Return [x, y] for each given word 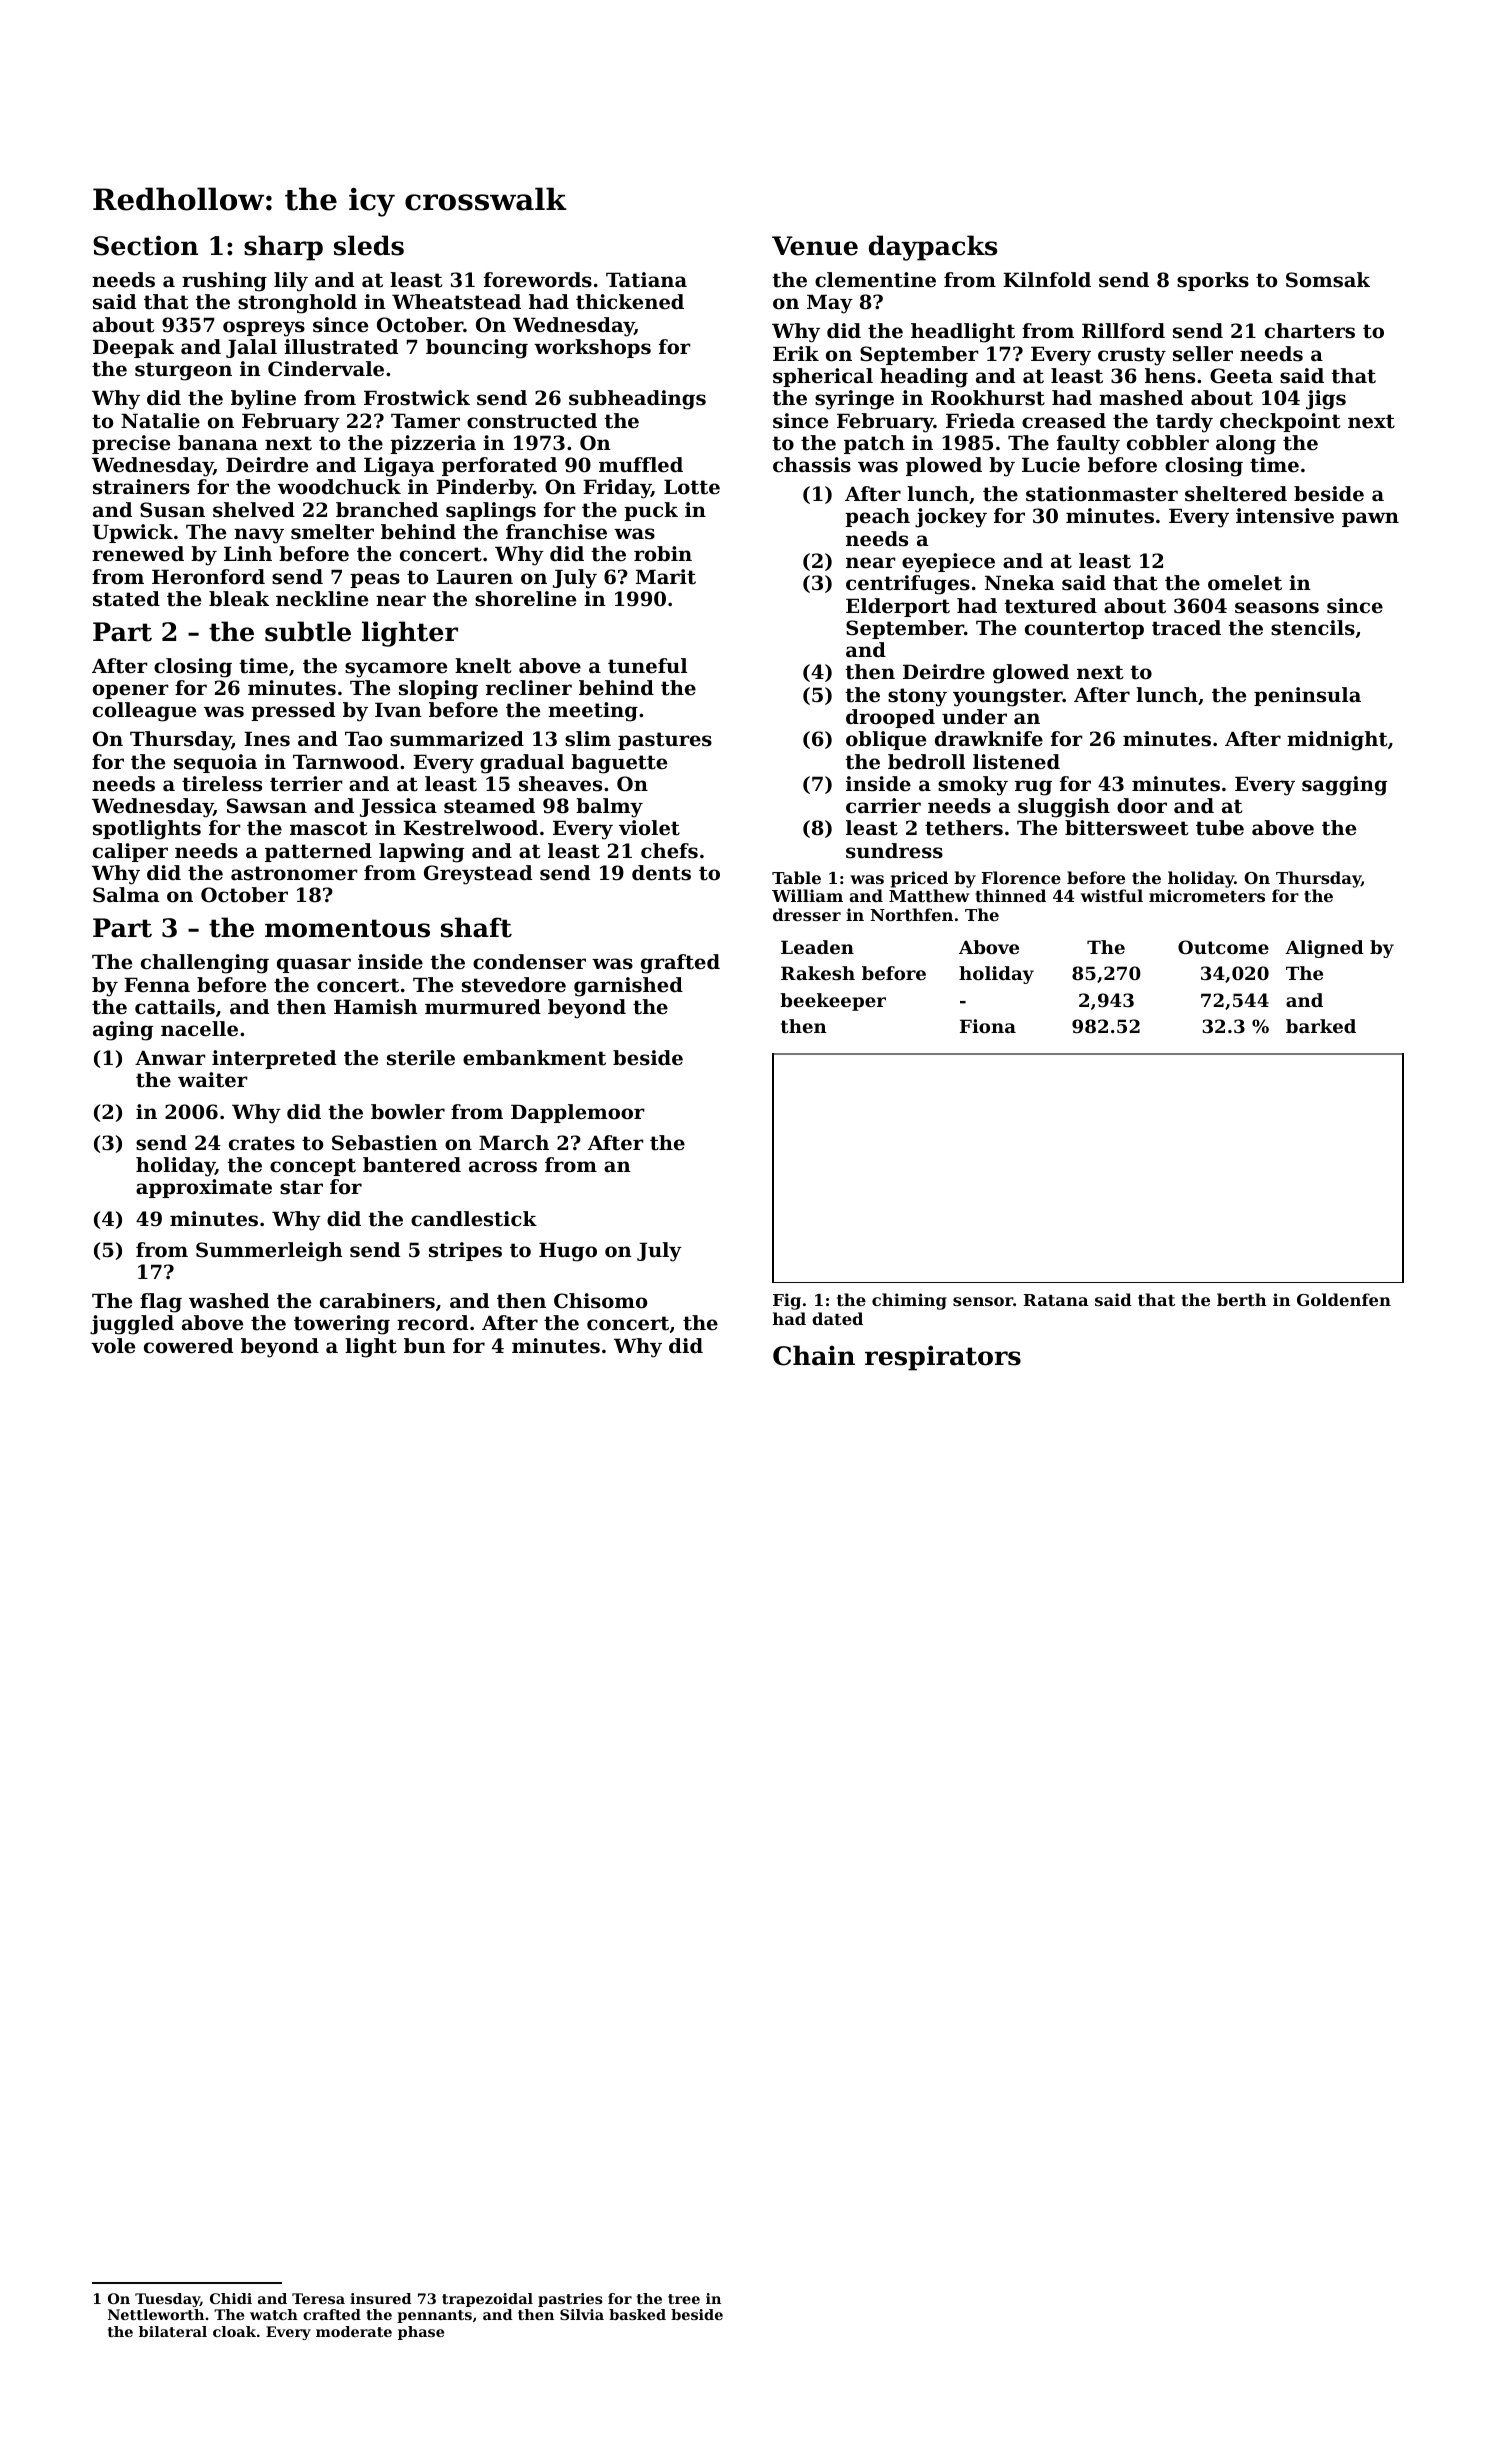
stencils [1313, 628]
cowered [188, 1346]
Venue [815, 246]
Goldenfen [1344, 1299]
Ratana [1056, 1300]
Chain [814, 1355]
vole [113, 1346]
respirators [943, 1358]
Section [145, 245]
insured [380, 2298]
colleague [144, 712]
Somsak [1328, 280]
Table [796, 877]
